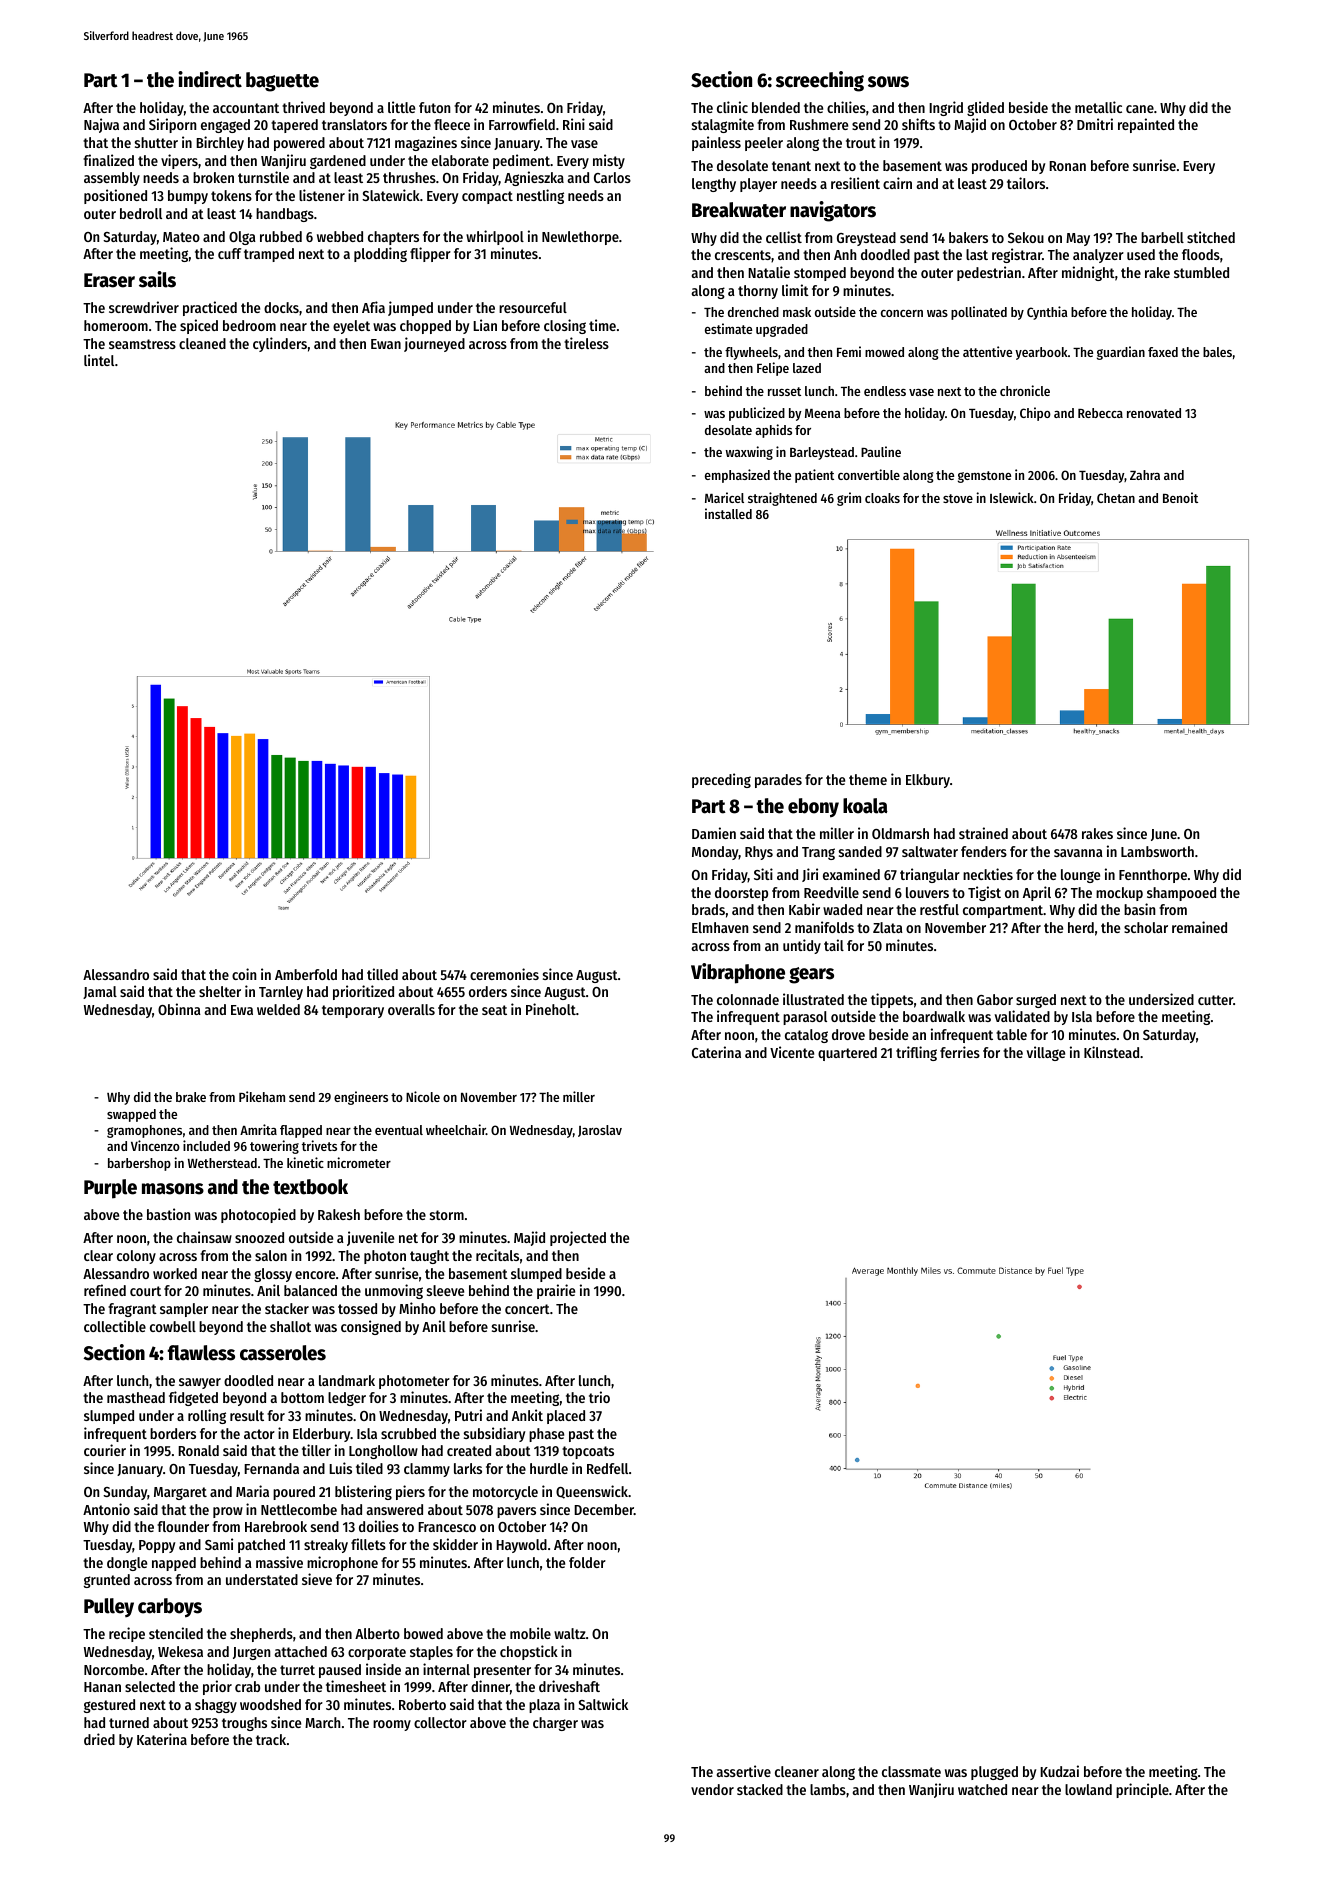 The image size is (1328, 1877). Describe the element at coordinates (109, 1607) in the page. I see `Pulley` at that location.
